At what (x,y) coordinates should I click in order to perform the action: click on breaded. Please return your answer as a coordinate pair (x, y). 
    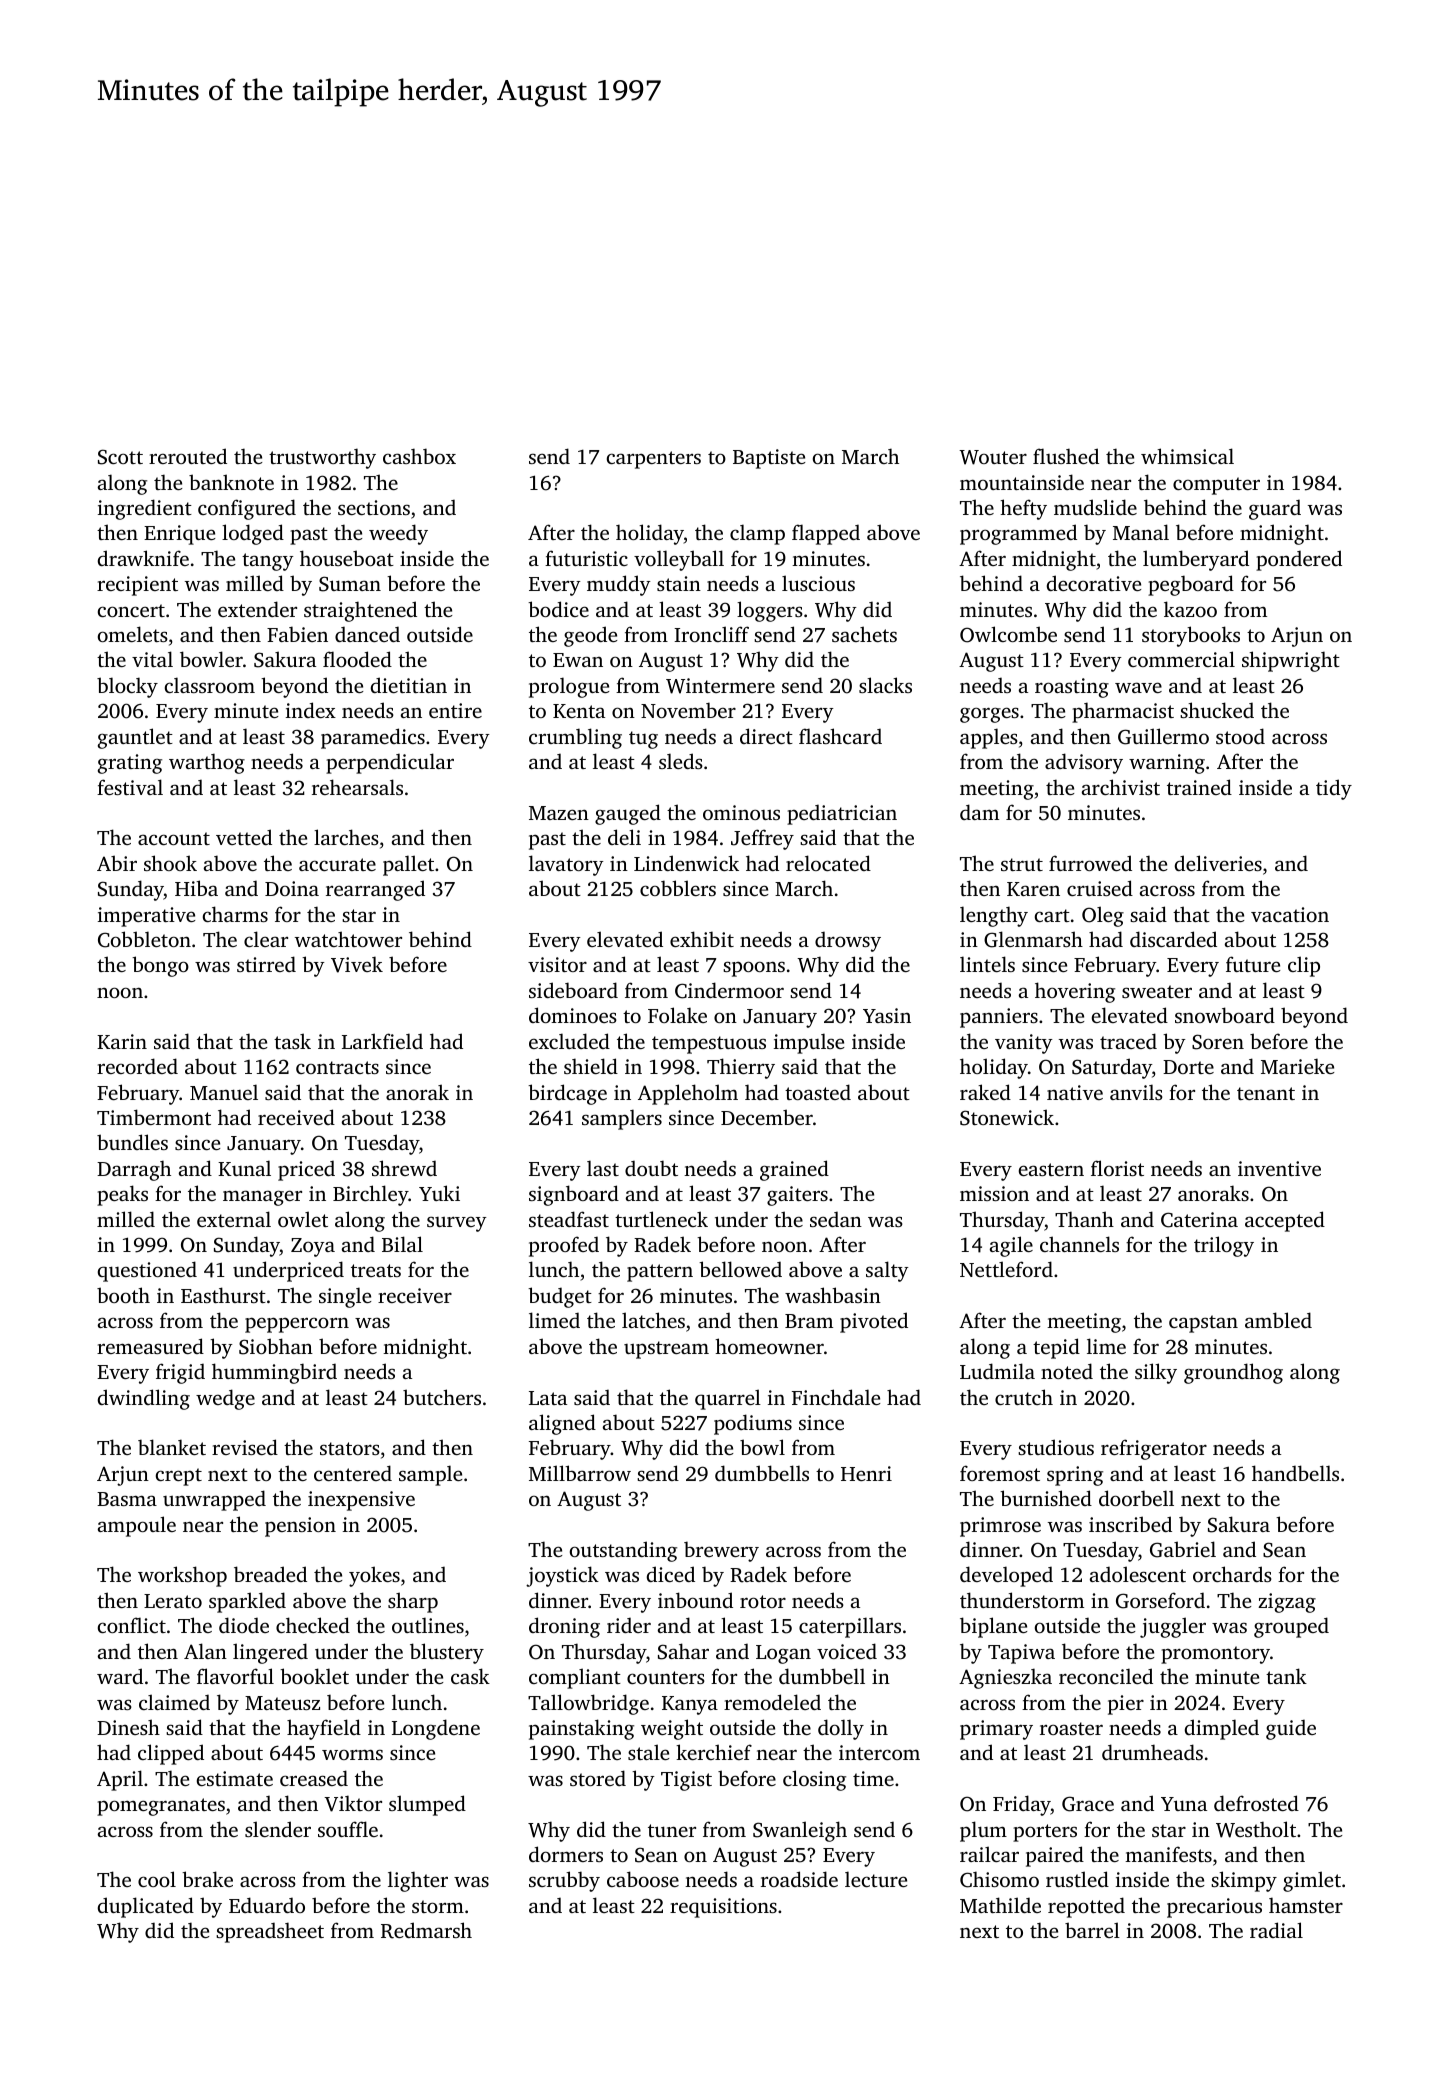
    Looking at the image, I should click on (270, 1574).
